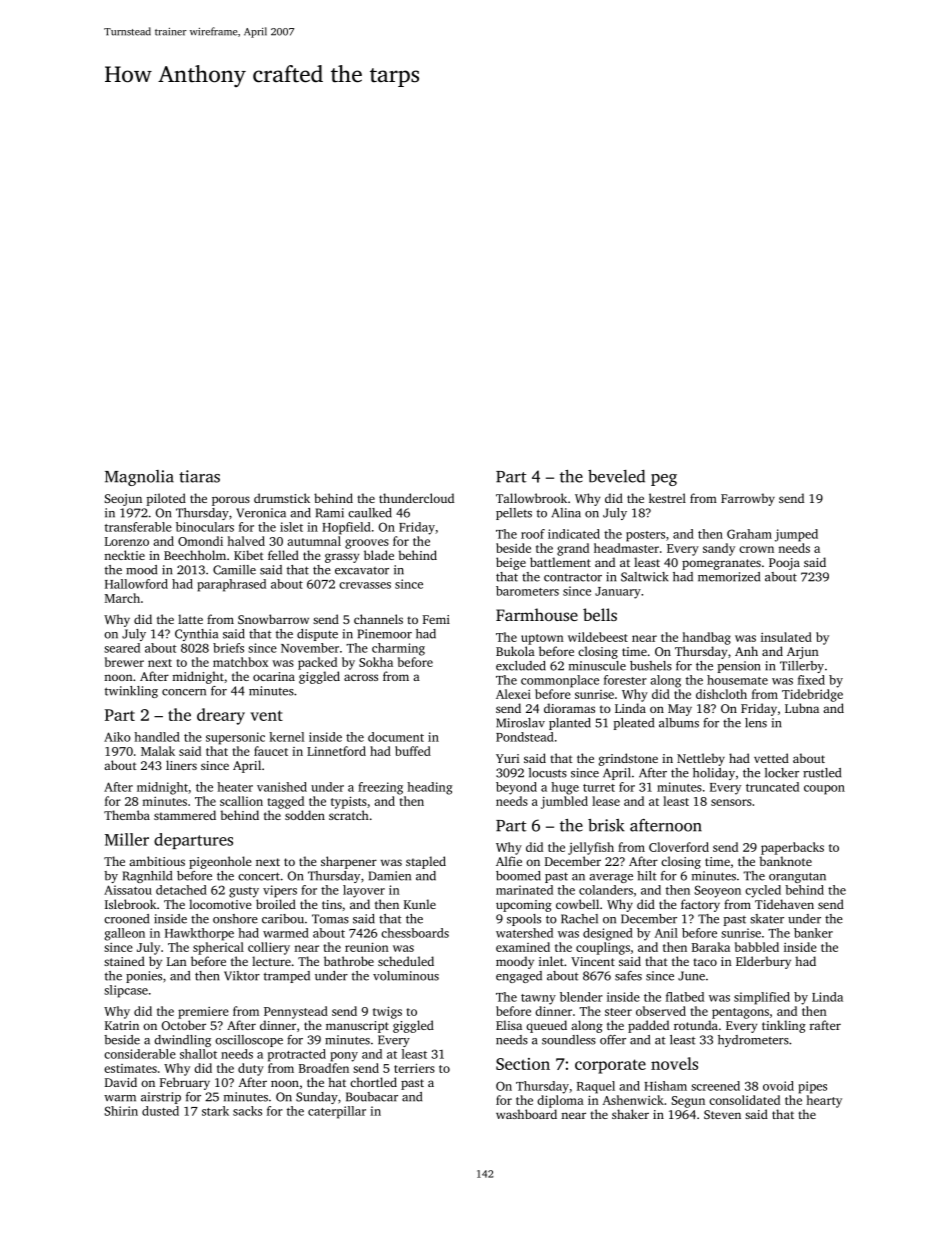 This page has width=952, height=1233. What do you see at coordinates (523, 1064) in the page?
I see `Section` at bounding box center [523, 1064].
